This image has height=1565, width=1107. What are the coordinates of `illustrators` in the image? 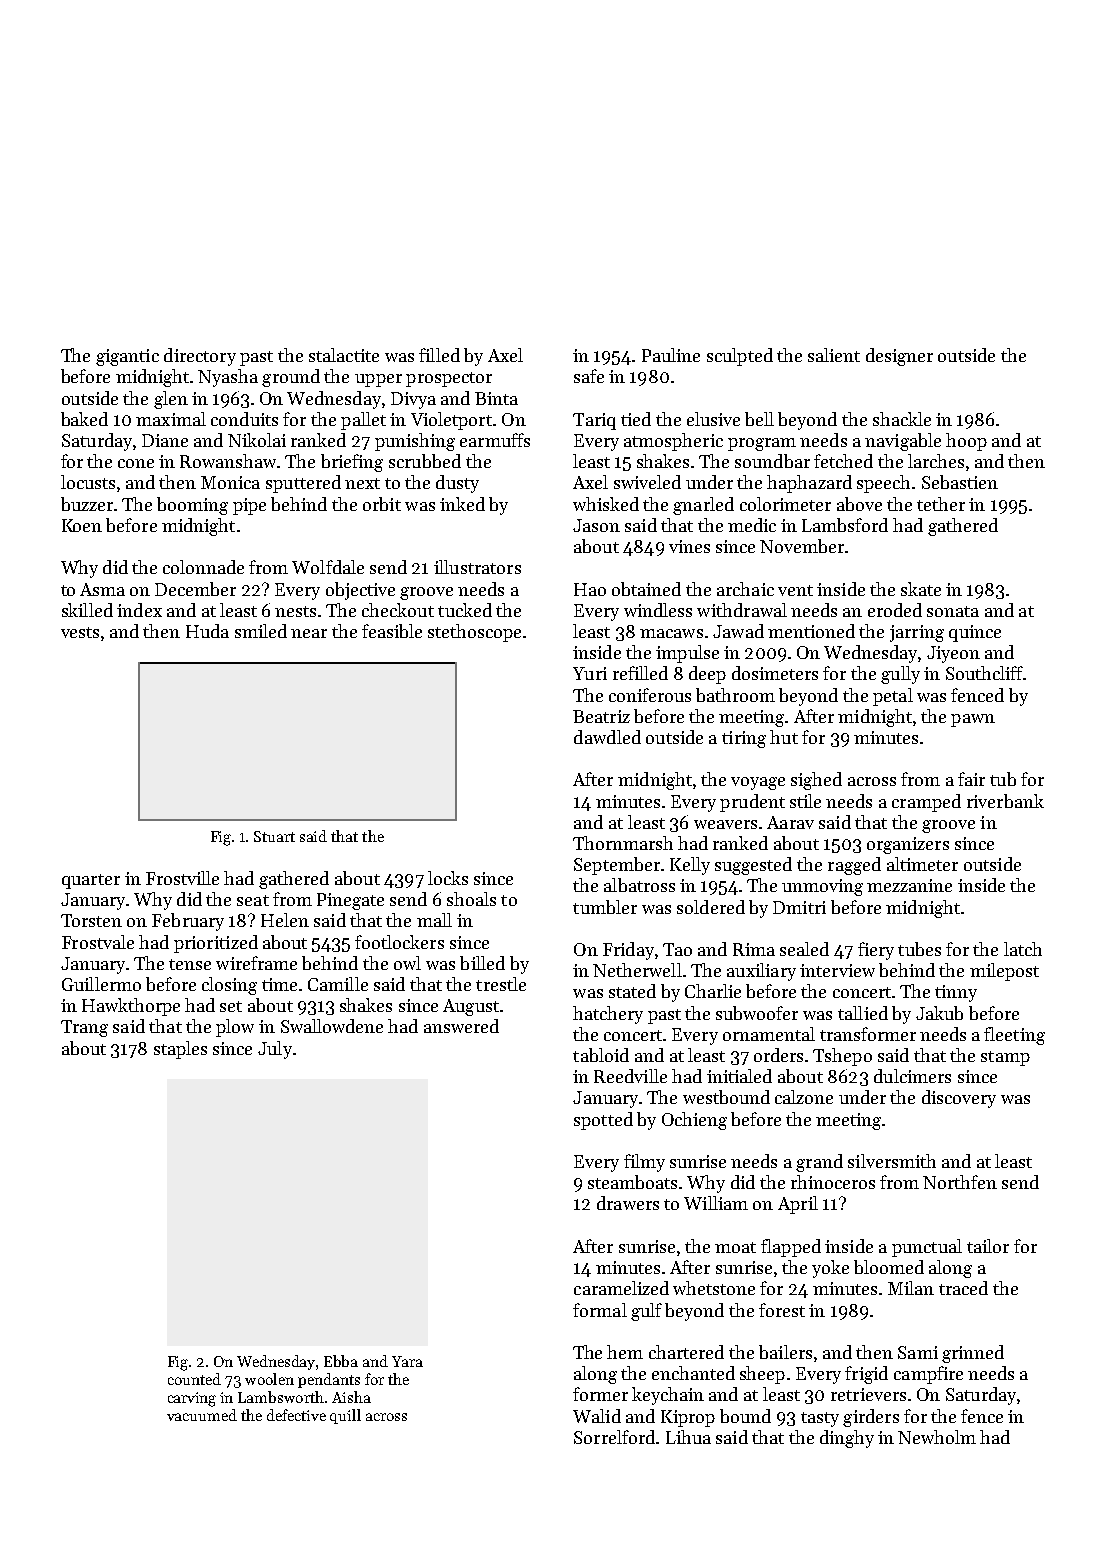 It's located at (477, 567).
